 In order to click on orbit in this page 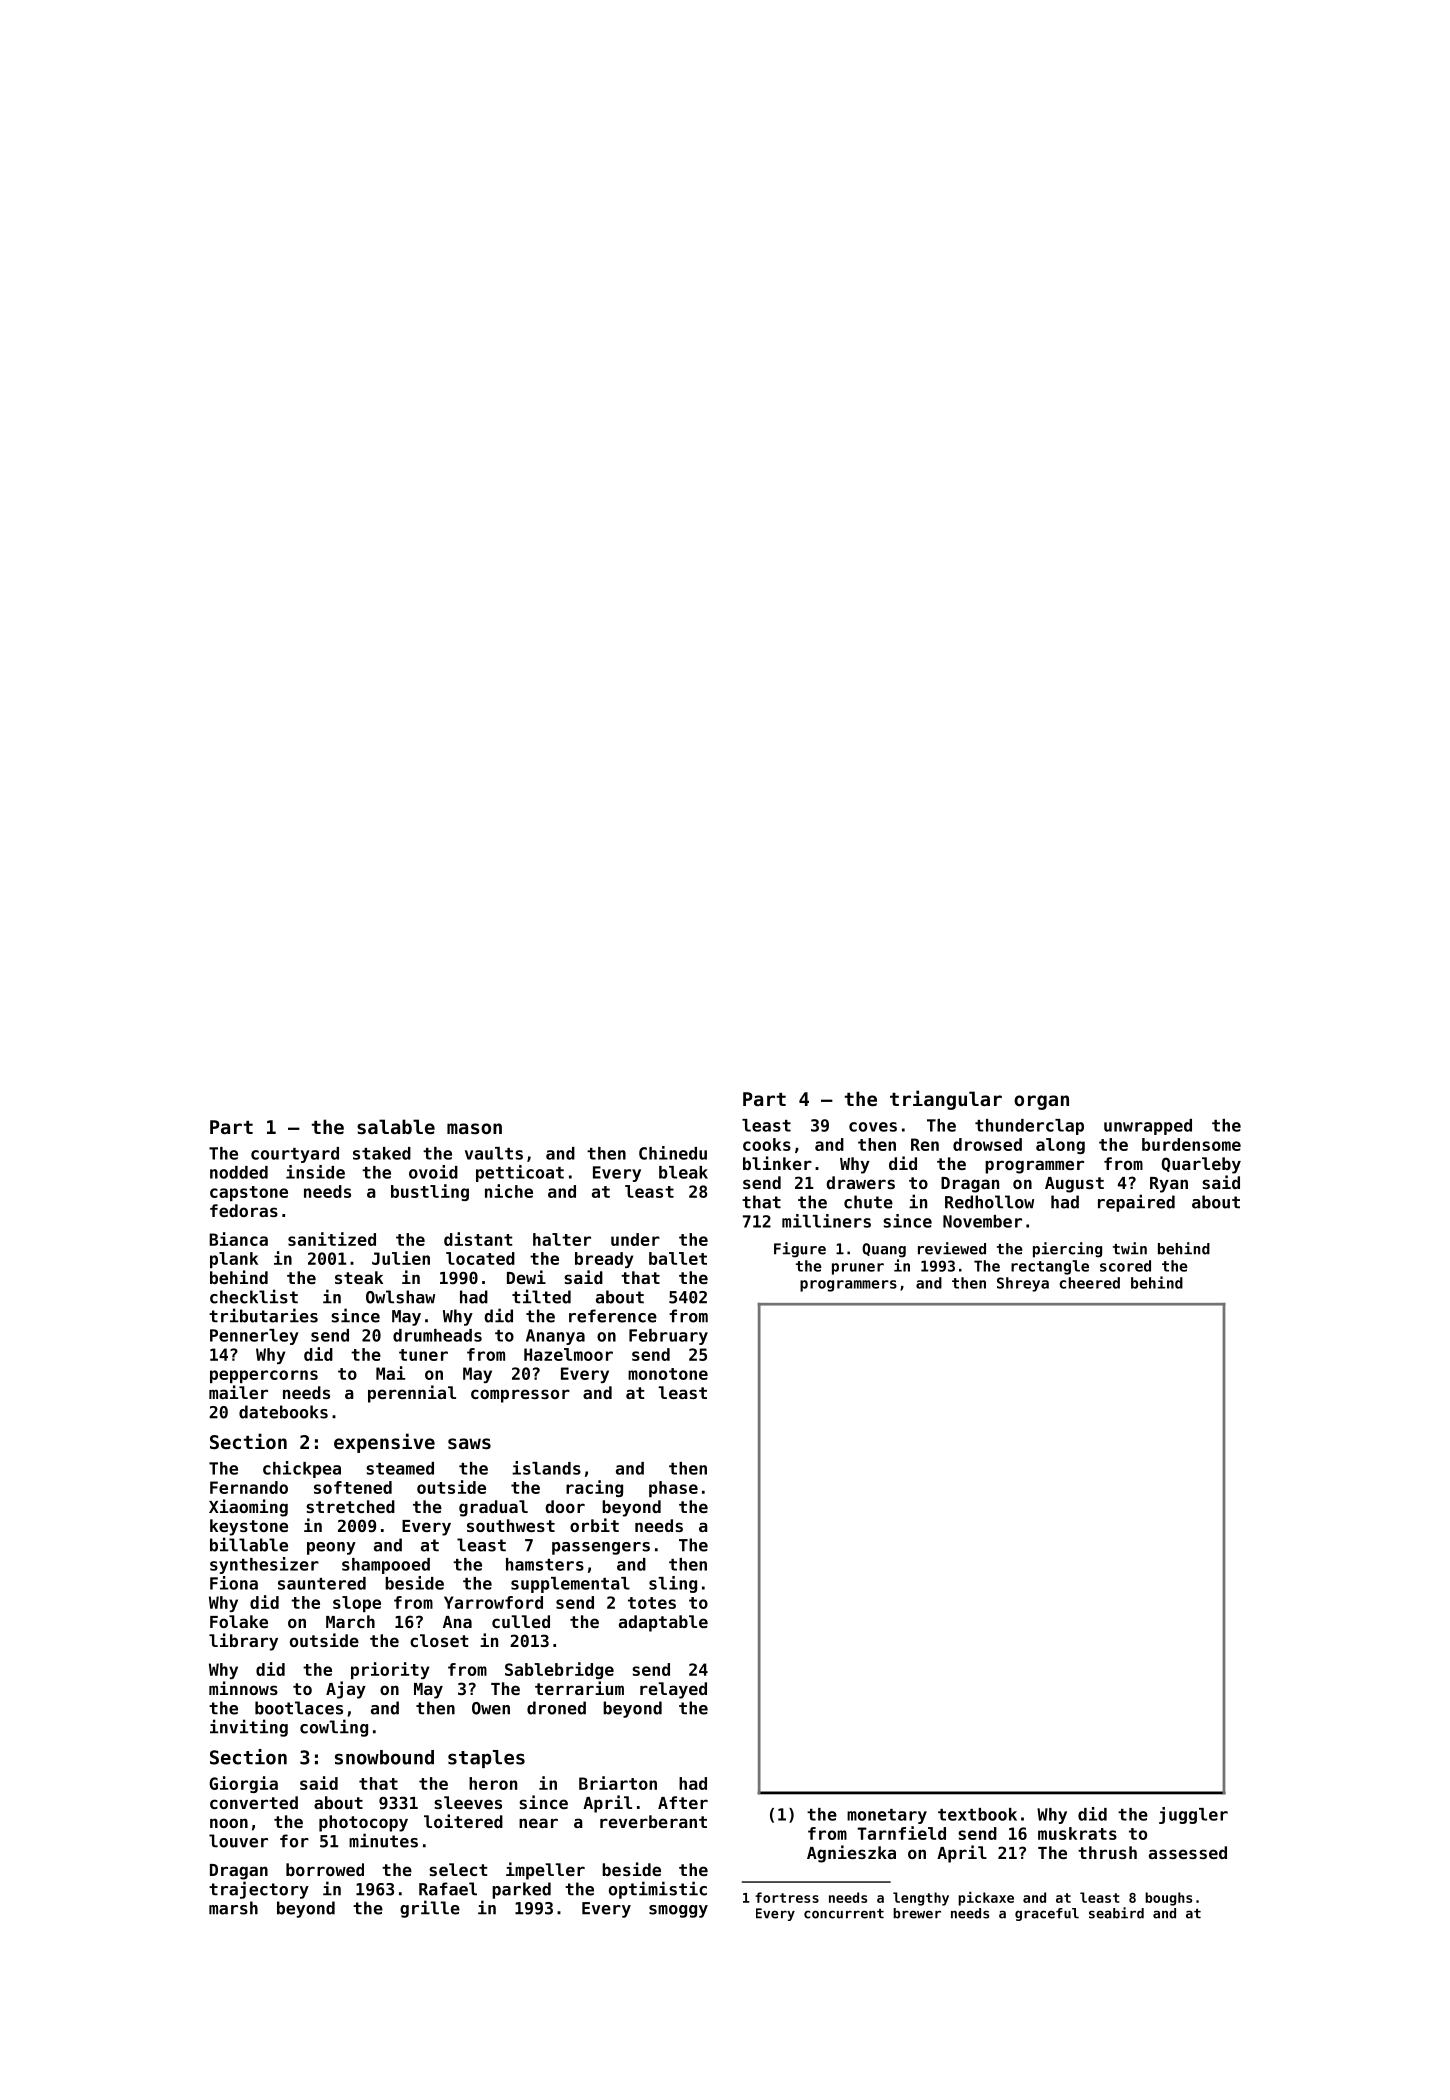, I will do `click(594, 1525)`.
